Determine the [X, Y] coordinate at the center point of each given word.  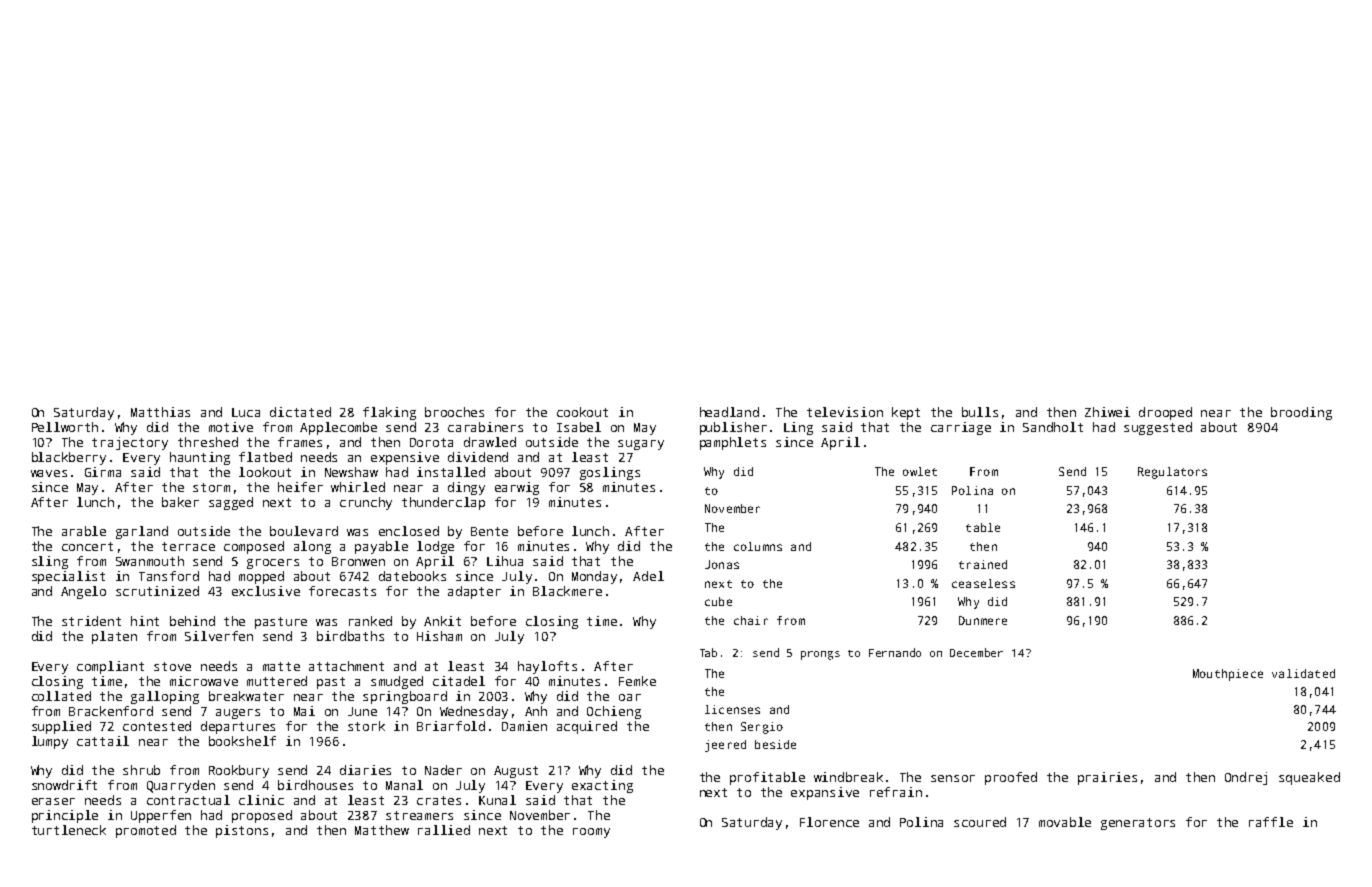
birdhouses [315, 785]
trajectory [130, 443]
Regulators [1172, 473]
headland [729, 412]
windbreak [848, 777]
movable [1065, 822]
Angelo [83, 592]
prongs [820, 655]
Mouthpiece [1228, 675]
